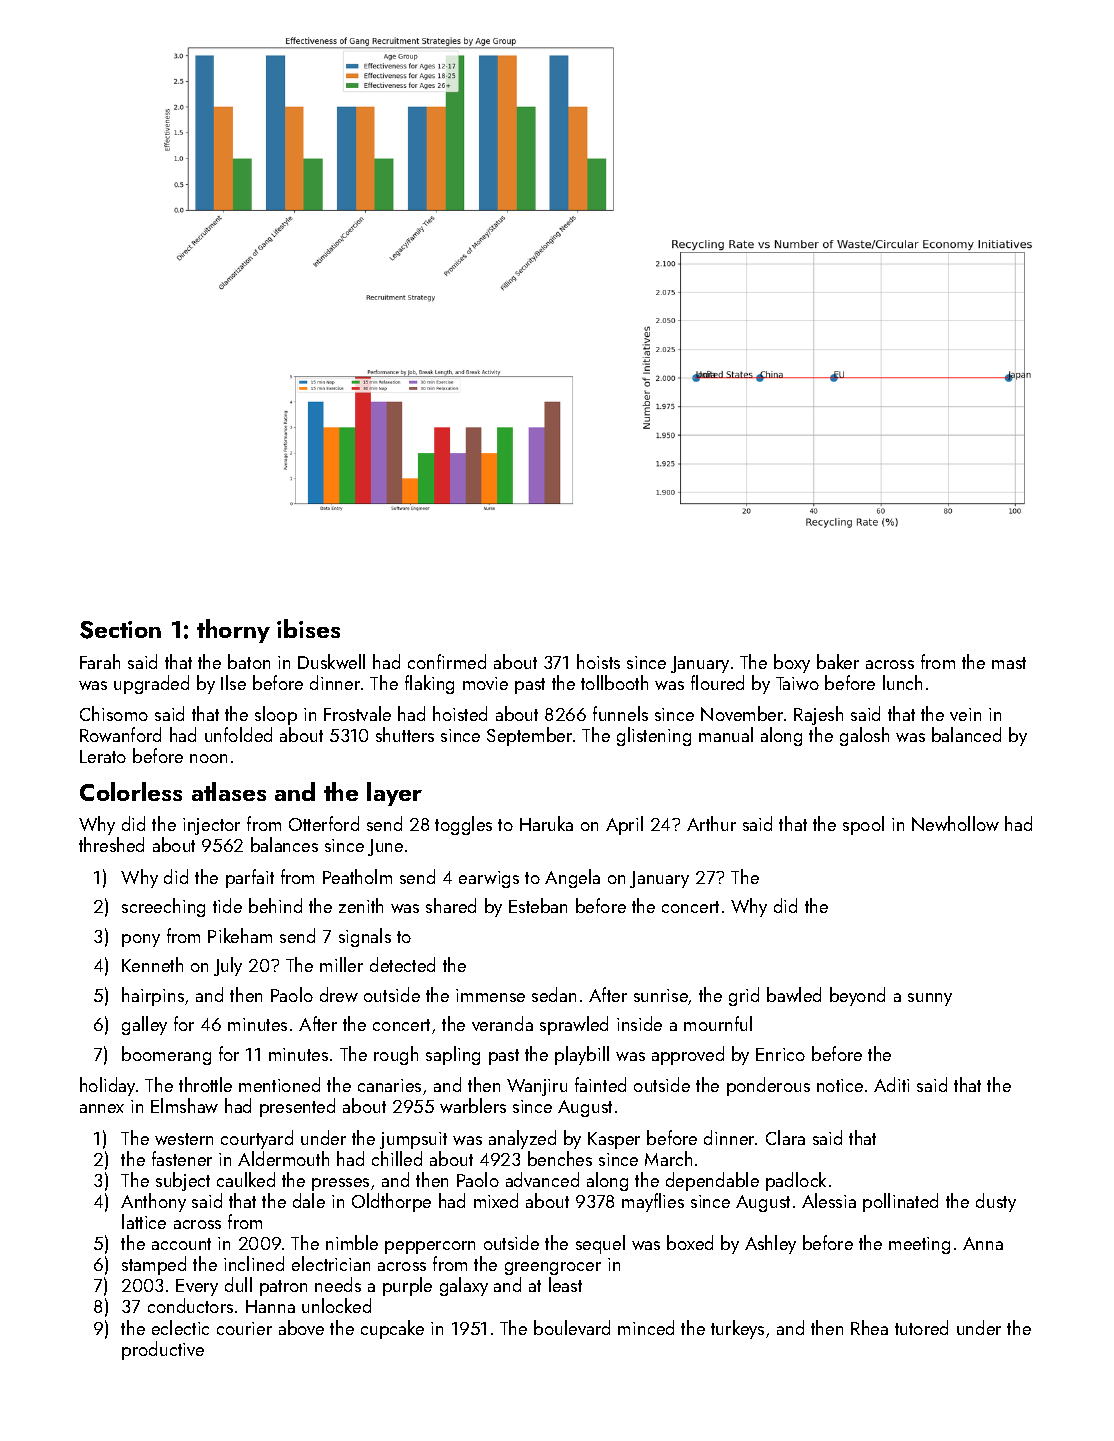  What do you see at coordinates (919, 1245) in the image?
I see `meeting` at bounding box center [919, 1245].
